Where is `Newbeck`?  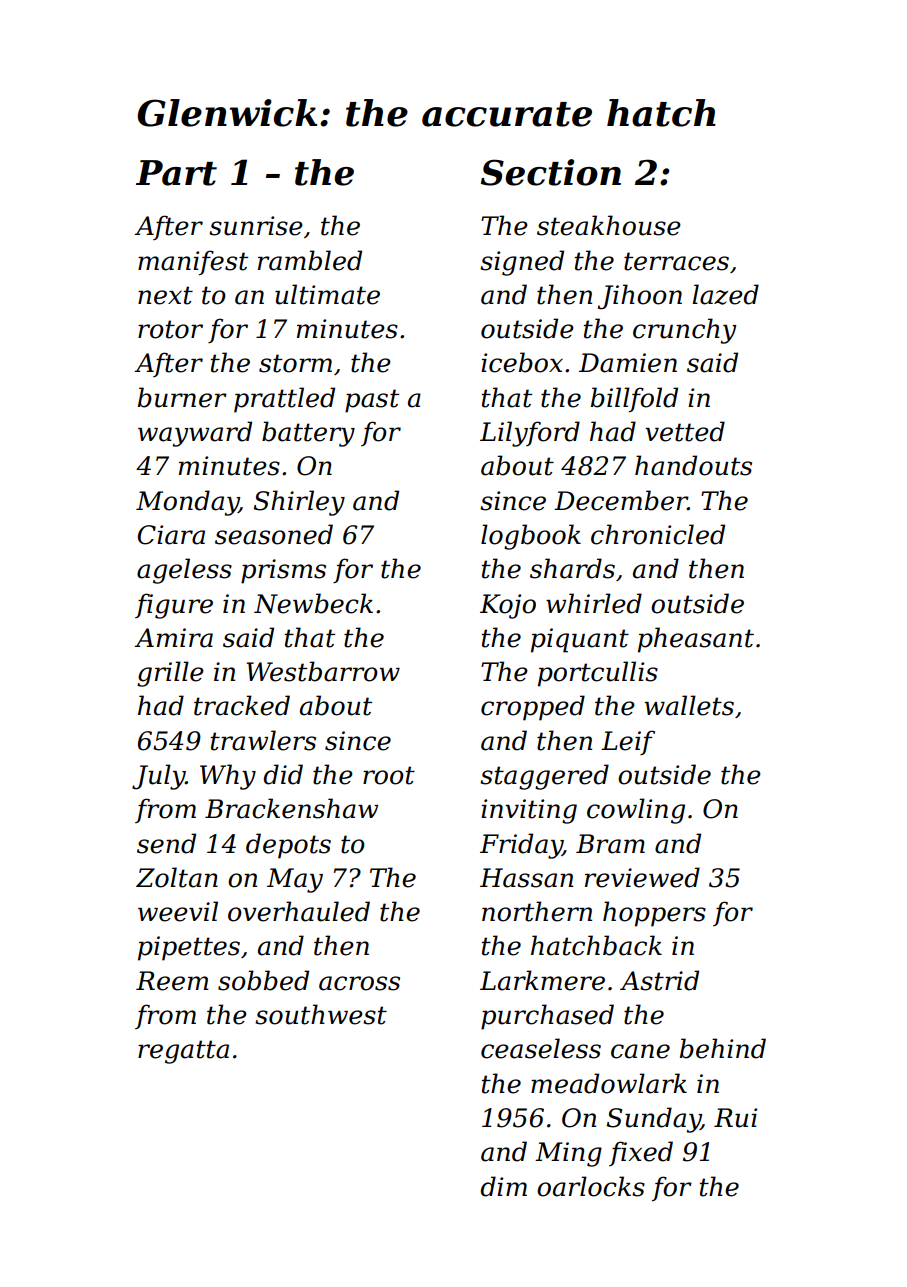
Newbeck is located at coordinates (313, 603).
